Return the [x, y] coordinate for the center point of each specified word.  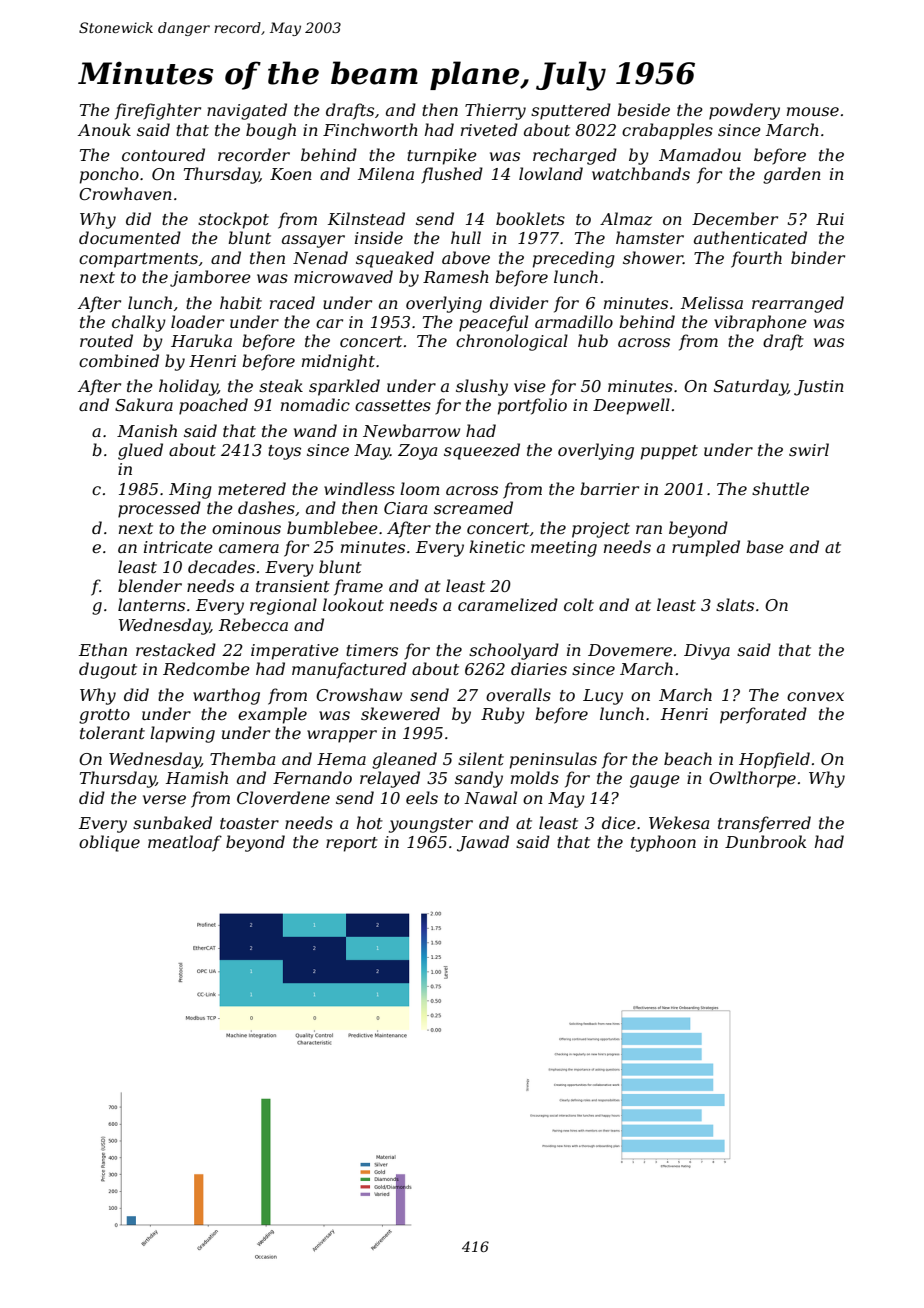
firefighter [158, 111]
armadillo [574, 321]
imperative [295, 652]
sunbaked [172, 822]
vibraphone [760, 323]
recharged [575, 156]
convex [815, 696]
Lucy [603, 697]
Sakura [144, 404]
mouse [813, 111]
